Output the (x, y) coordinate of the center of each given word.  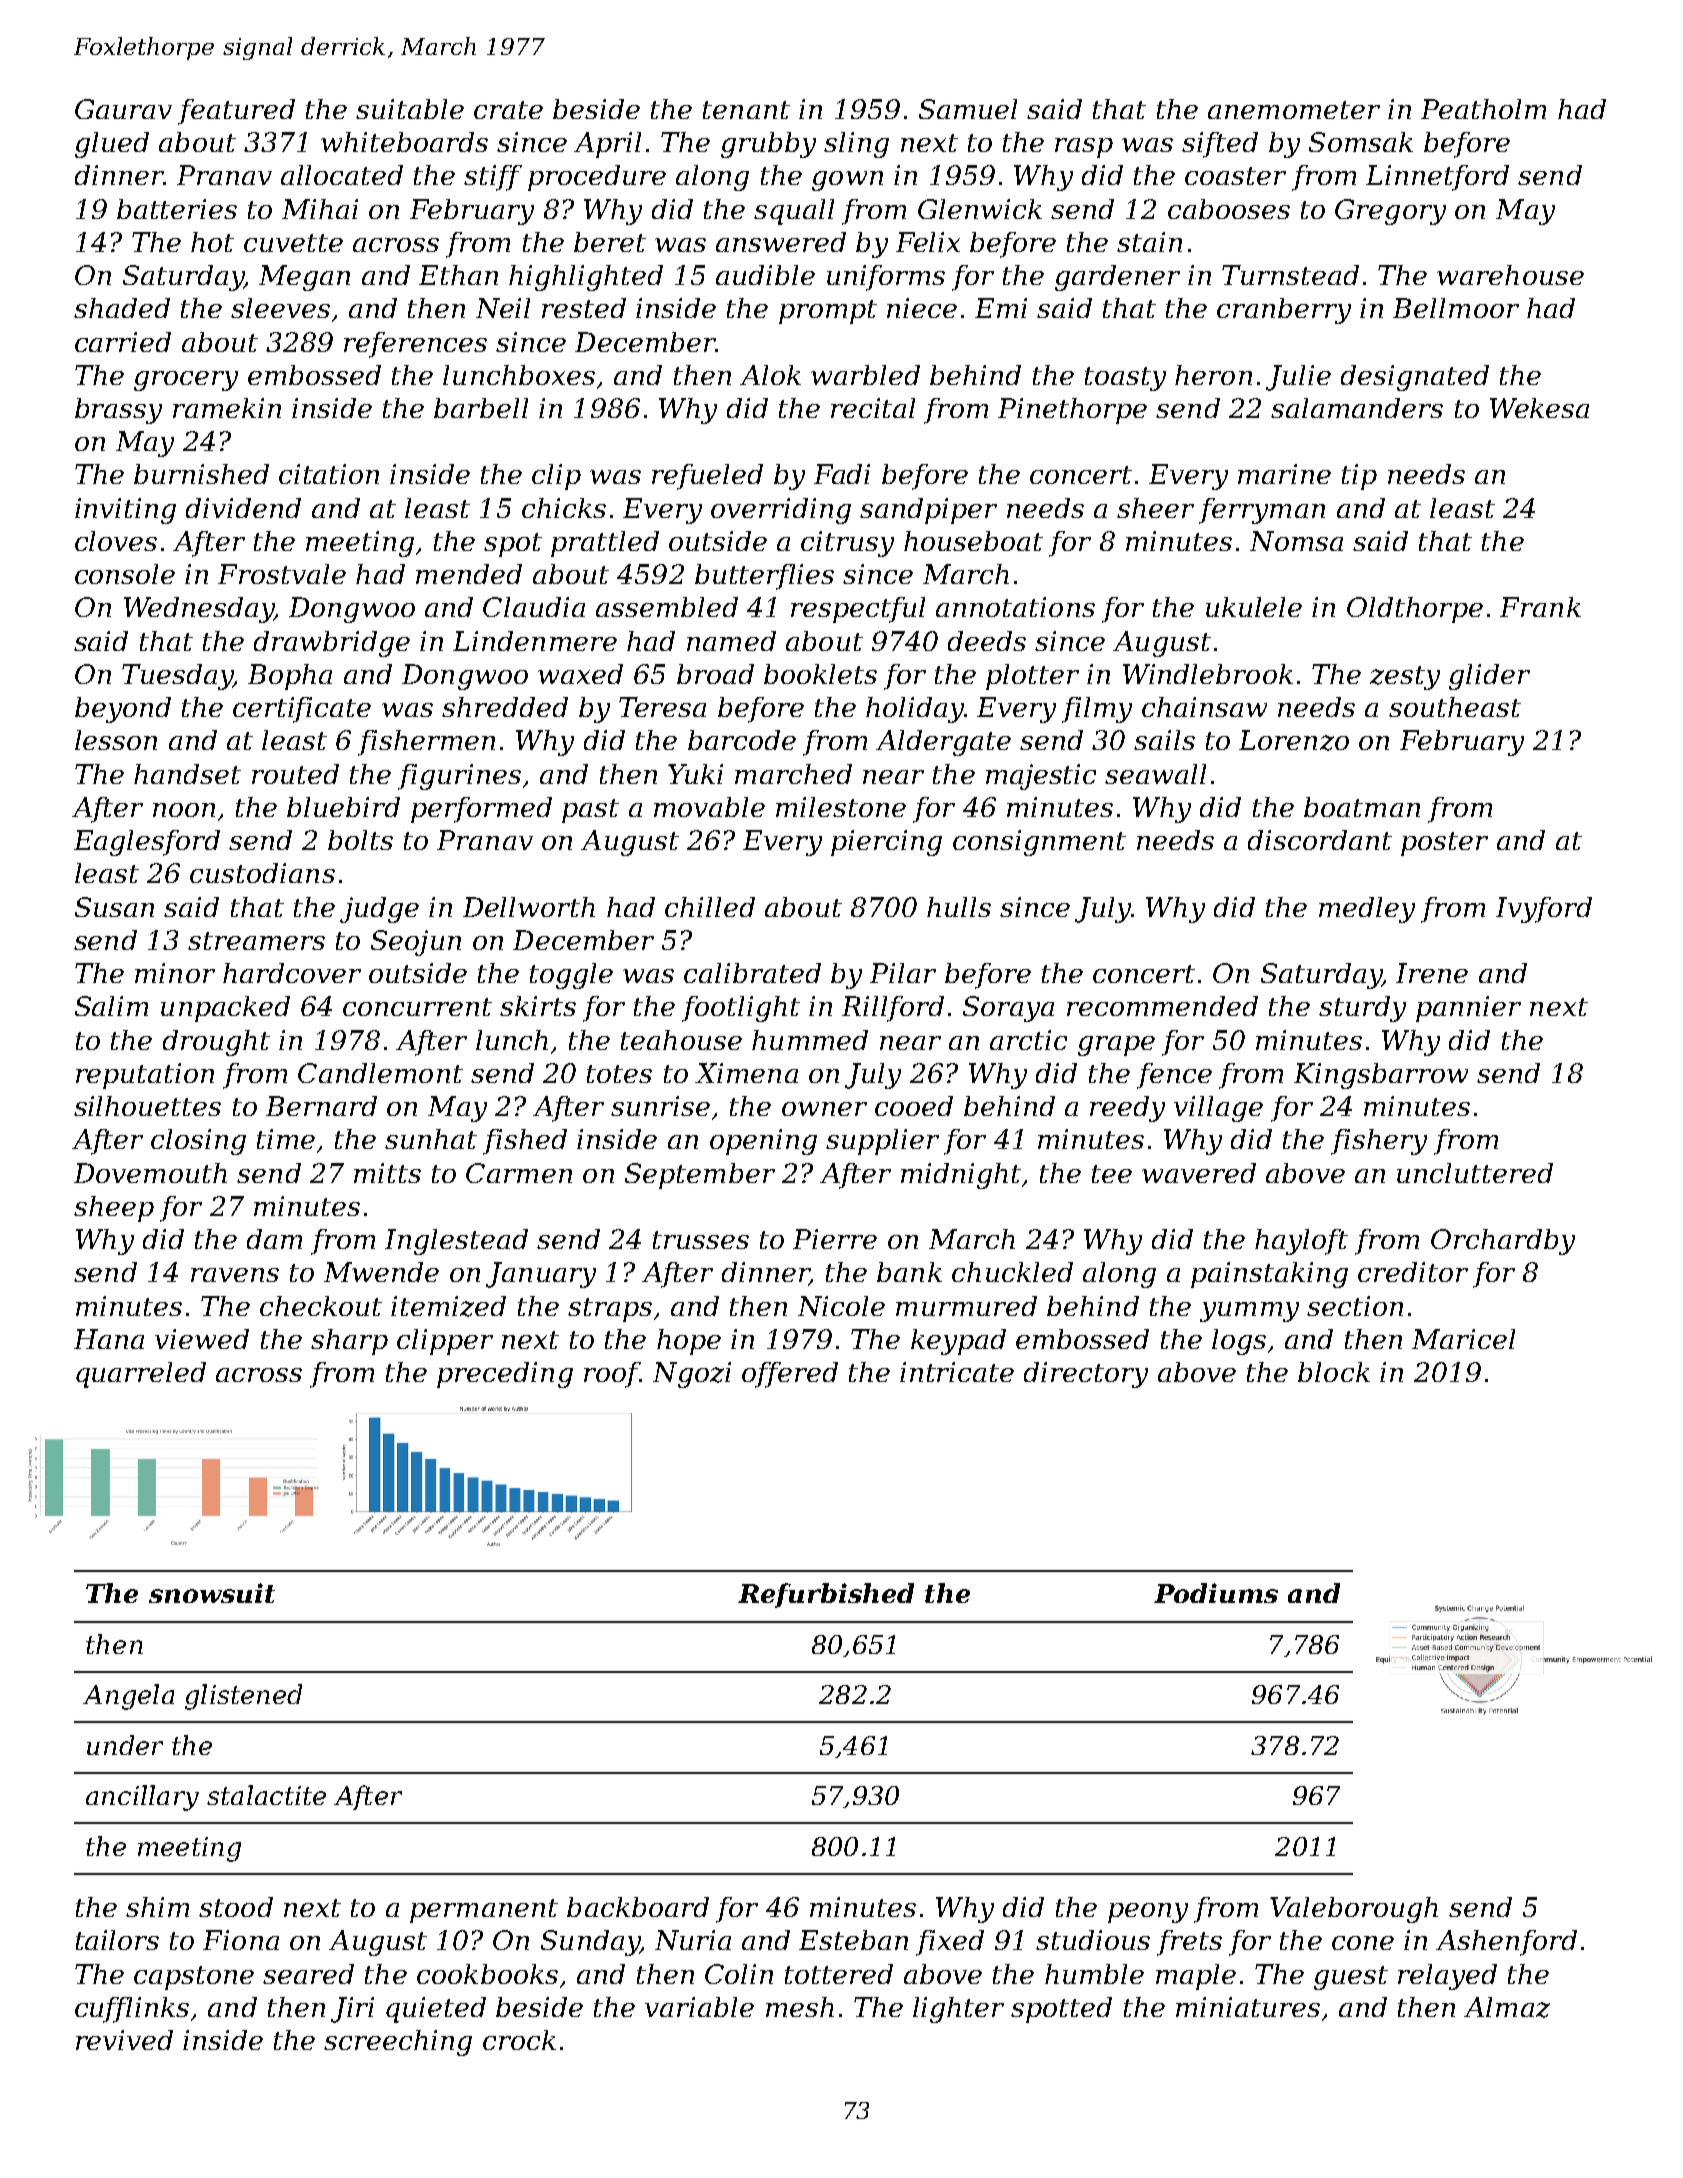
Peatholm (1483, 109)
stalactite (266, 1795)
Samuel (968, 109)
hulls (959, 907)
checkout (321, 1306)
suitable (410, 109)
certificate (302, 710)
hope (689, 1342)
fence (1174, 1076)
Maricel (1463, 1339)
